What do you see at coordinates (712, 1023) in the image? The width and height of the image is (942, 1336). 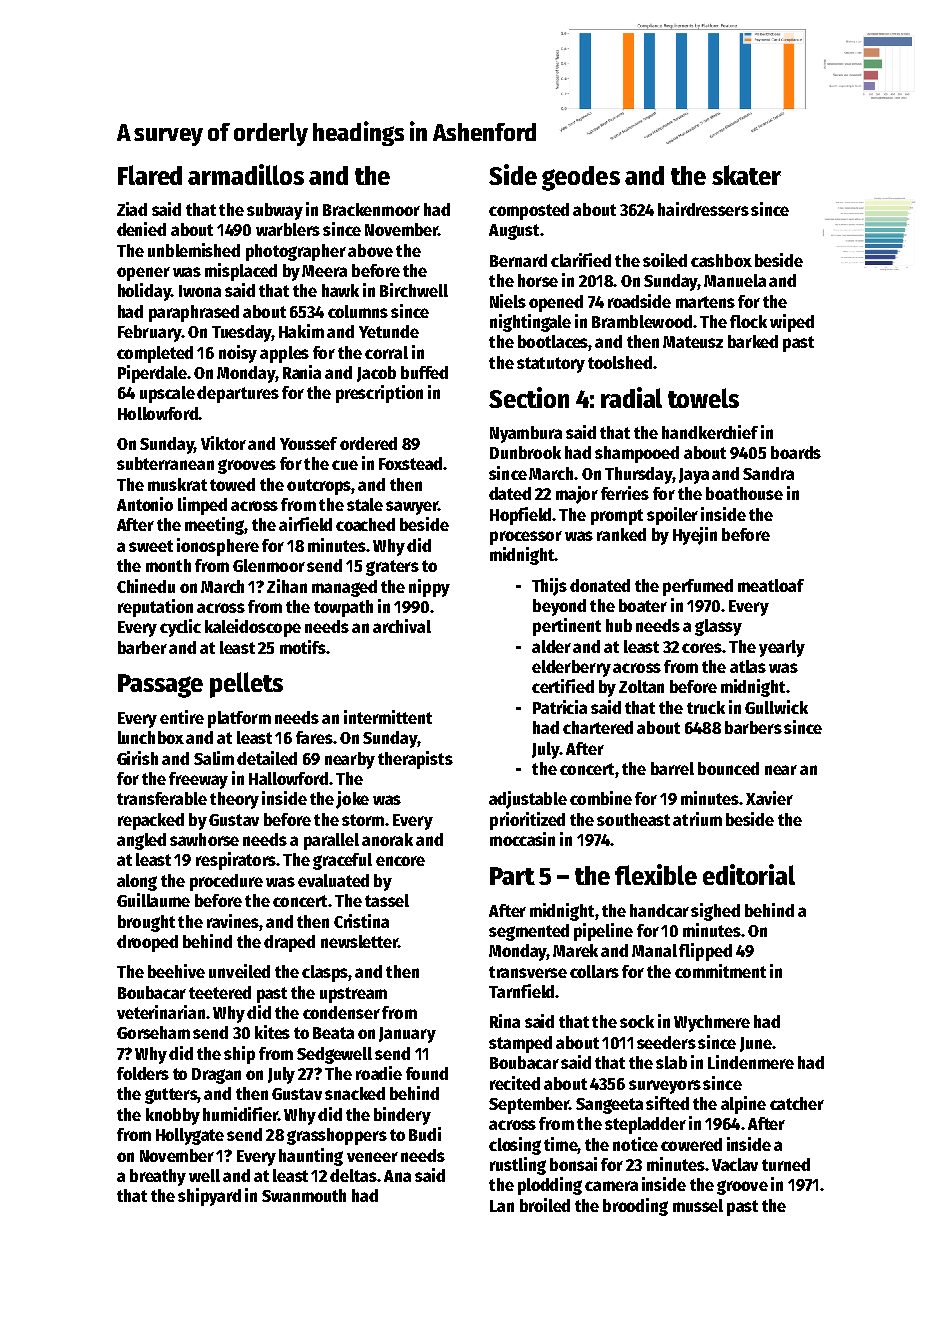 I see `Wychmere` at bounding box center [712, 1023].
